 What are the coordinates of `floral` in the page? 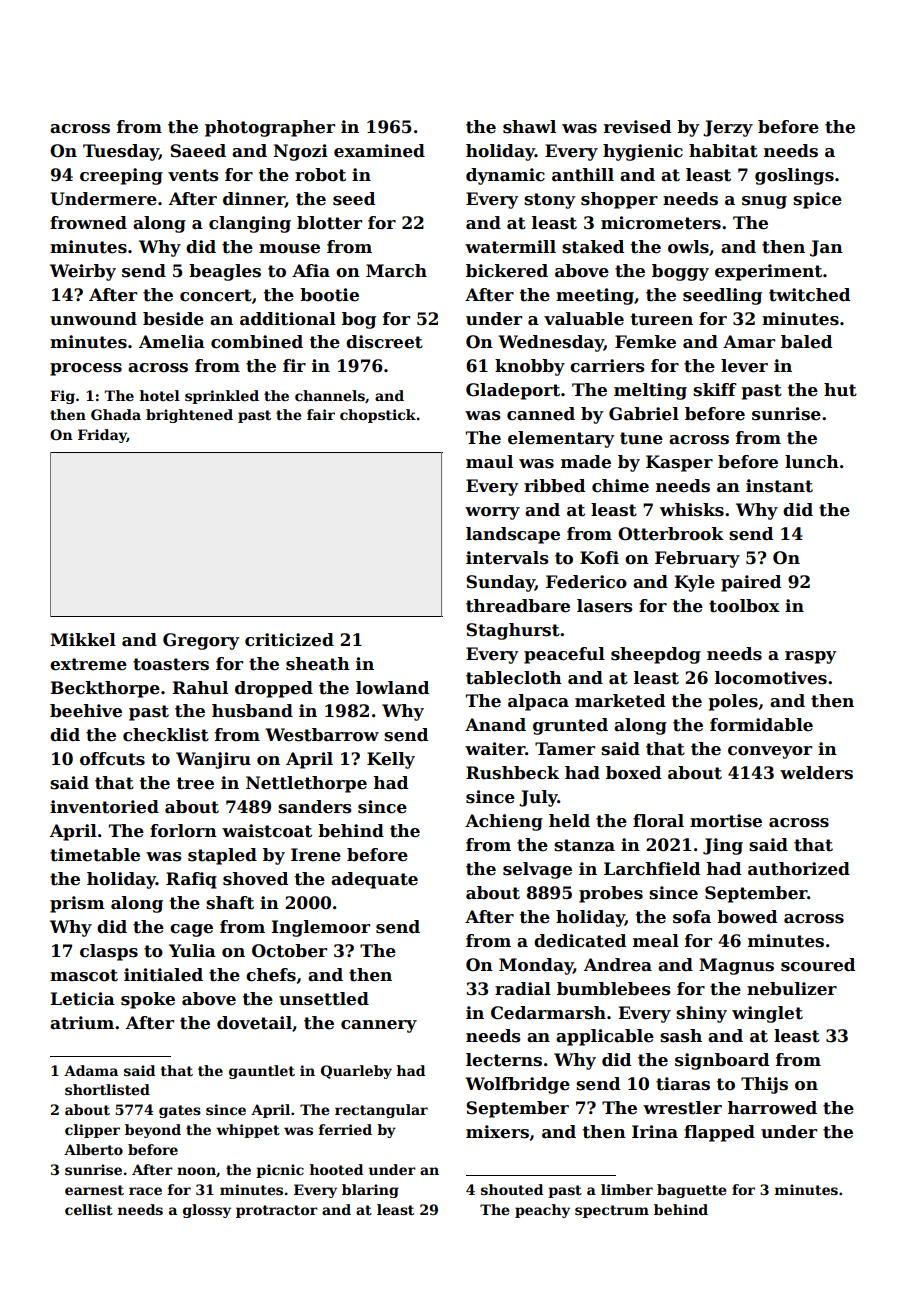 It's located at (658, 821).
